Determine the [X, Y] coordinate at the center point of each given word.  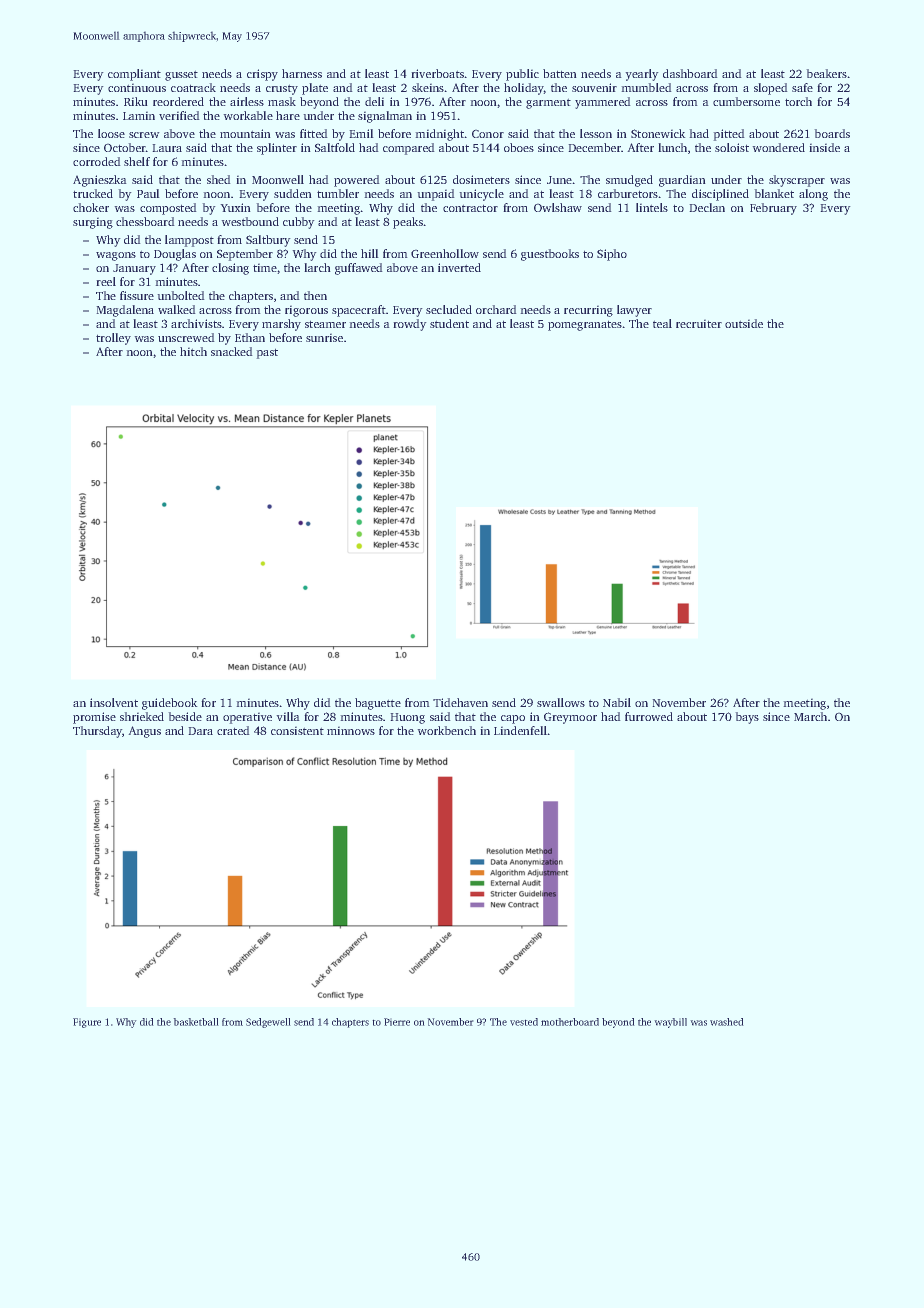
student [449, 323]
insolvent [114, 702]
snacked [232, 351]
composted [168, 209]
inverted [459, 267]
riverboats [438, 73]
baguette [378, 704]
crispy [262, 75]
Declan [707, 207]
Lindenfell [520, 730]
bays [747, 718]
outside [744, 323]
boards [832, 133]
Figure [87, 1023]
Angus [144, 732]
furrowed [649, 716]
